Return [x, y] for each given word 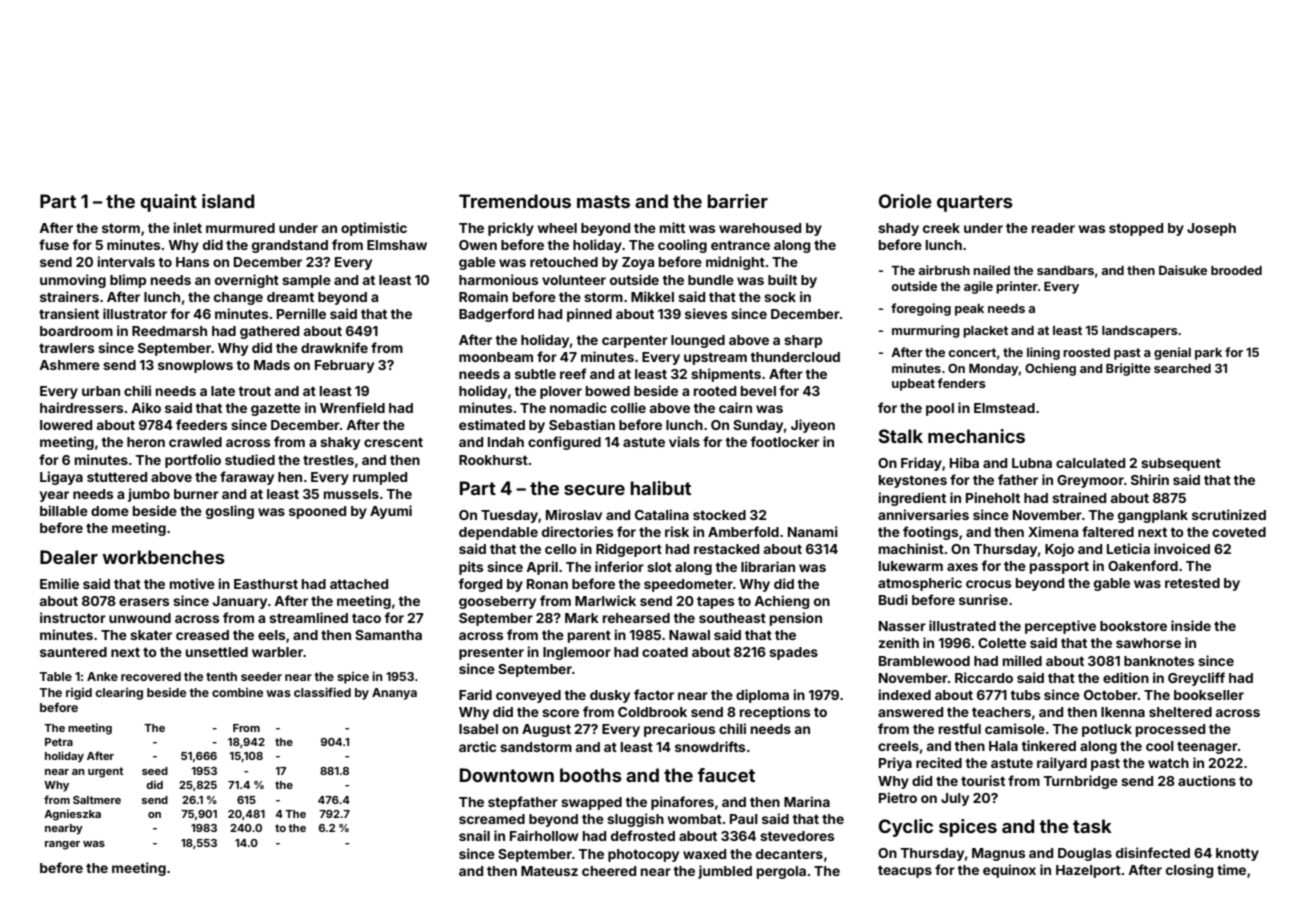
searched [1182, 368]
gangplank [1153, 516]
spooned [317, 512]
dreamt [290, 297]
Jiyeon [813, 426]
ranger [62, 845]
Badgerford [496, 315]
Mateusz [549, 871]
